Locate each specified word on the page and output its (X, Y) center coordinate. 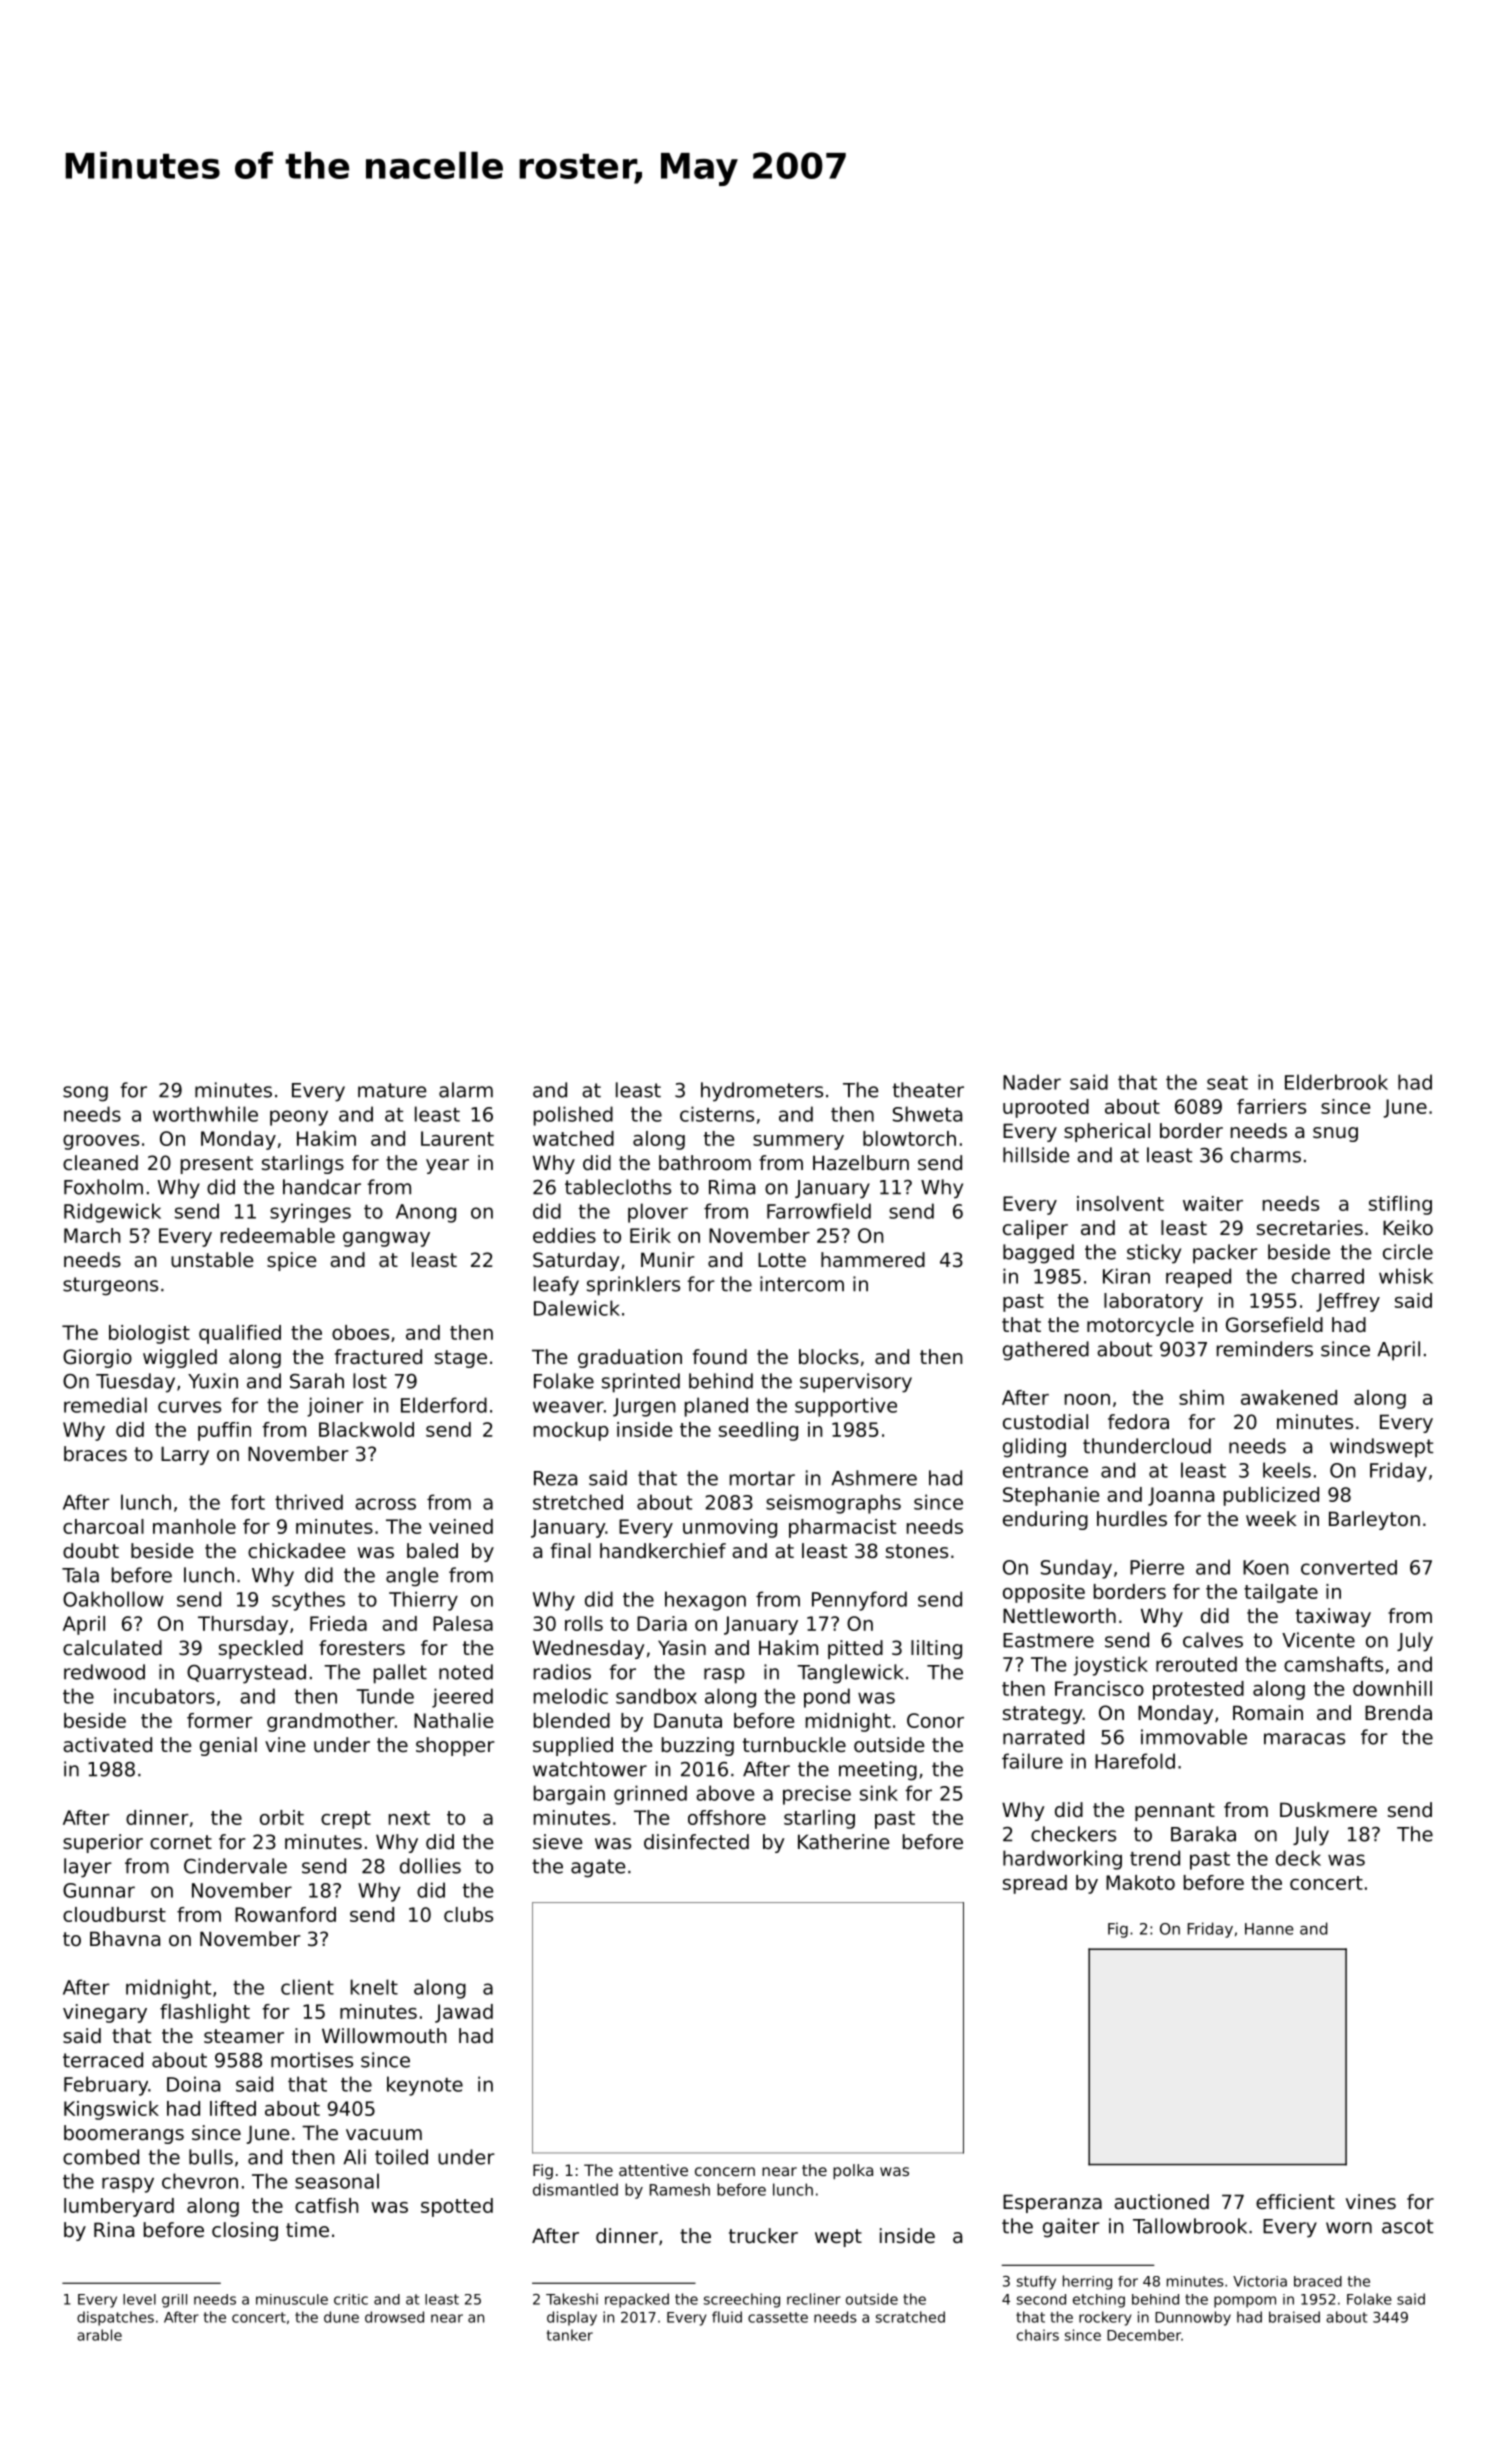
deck (1298, 1858)
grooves (101, 1142)
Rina (114, 2229)
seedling (758, 1431)
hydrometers (762, 1092)
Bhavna (125, 1938)
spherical (1107, 1132)
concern (725, 2171)
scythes (308, 1601)
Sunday (1076, 1569)
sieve (557, 1842)
